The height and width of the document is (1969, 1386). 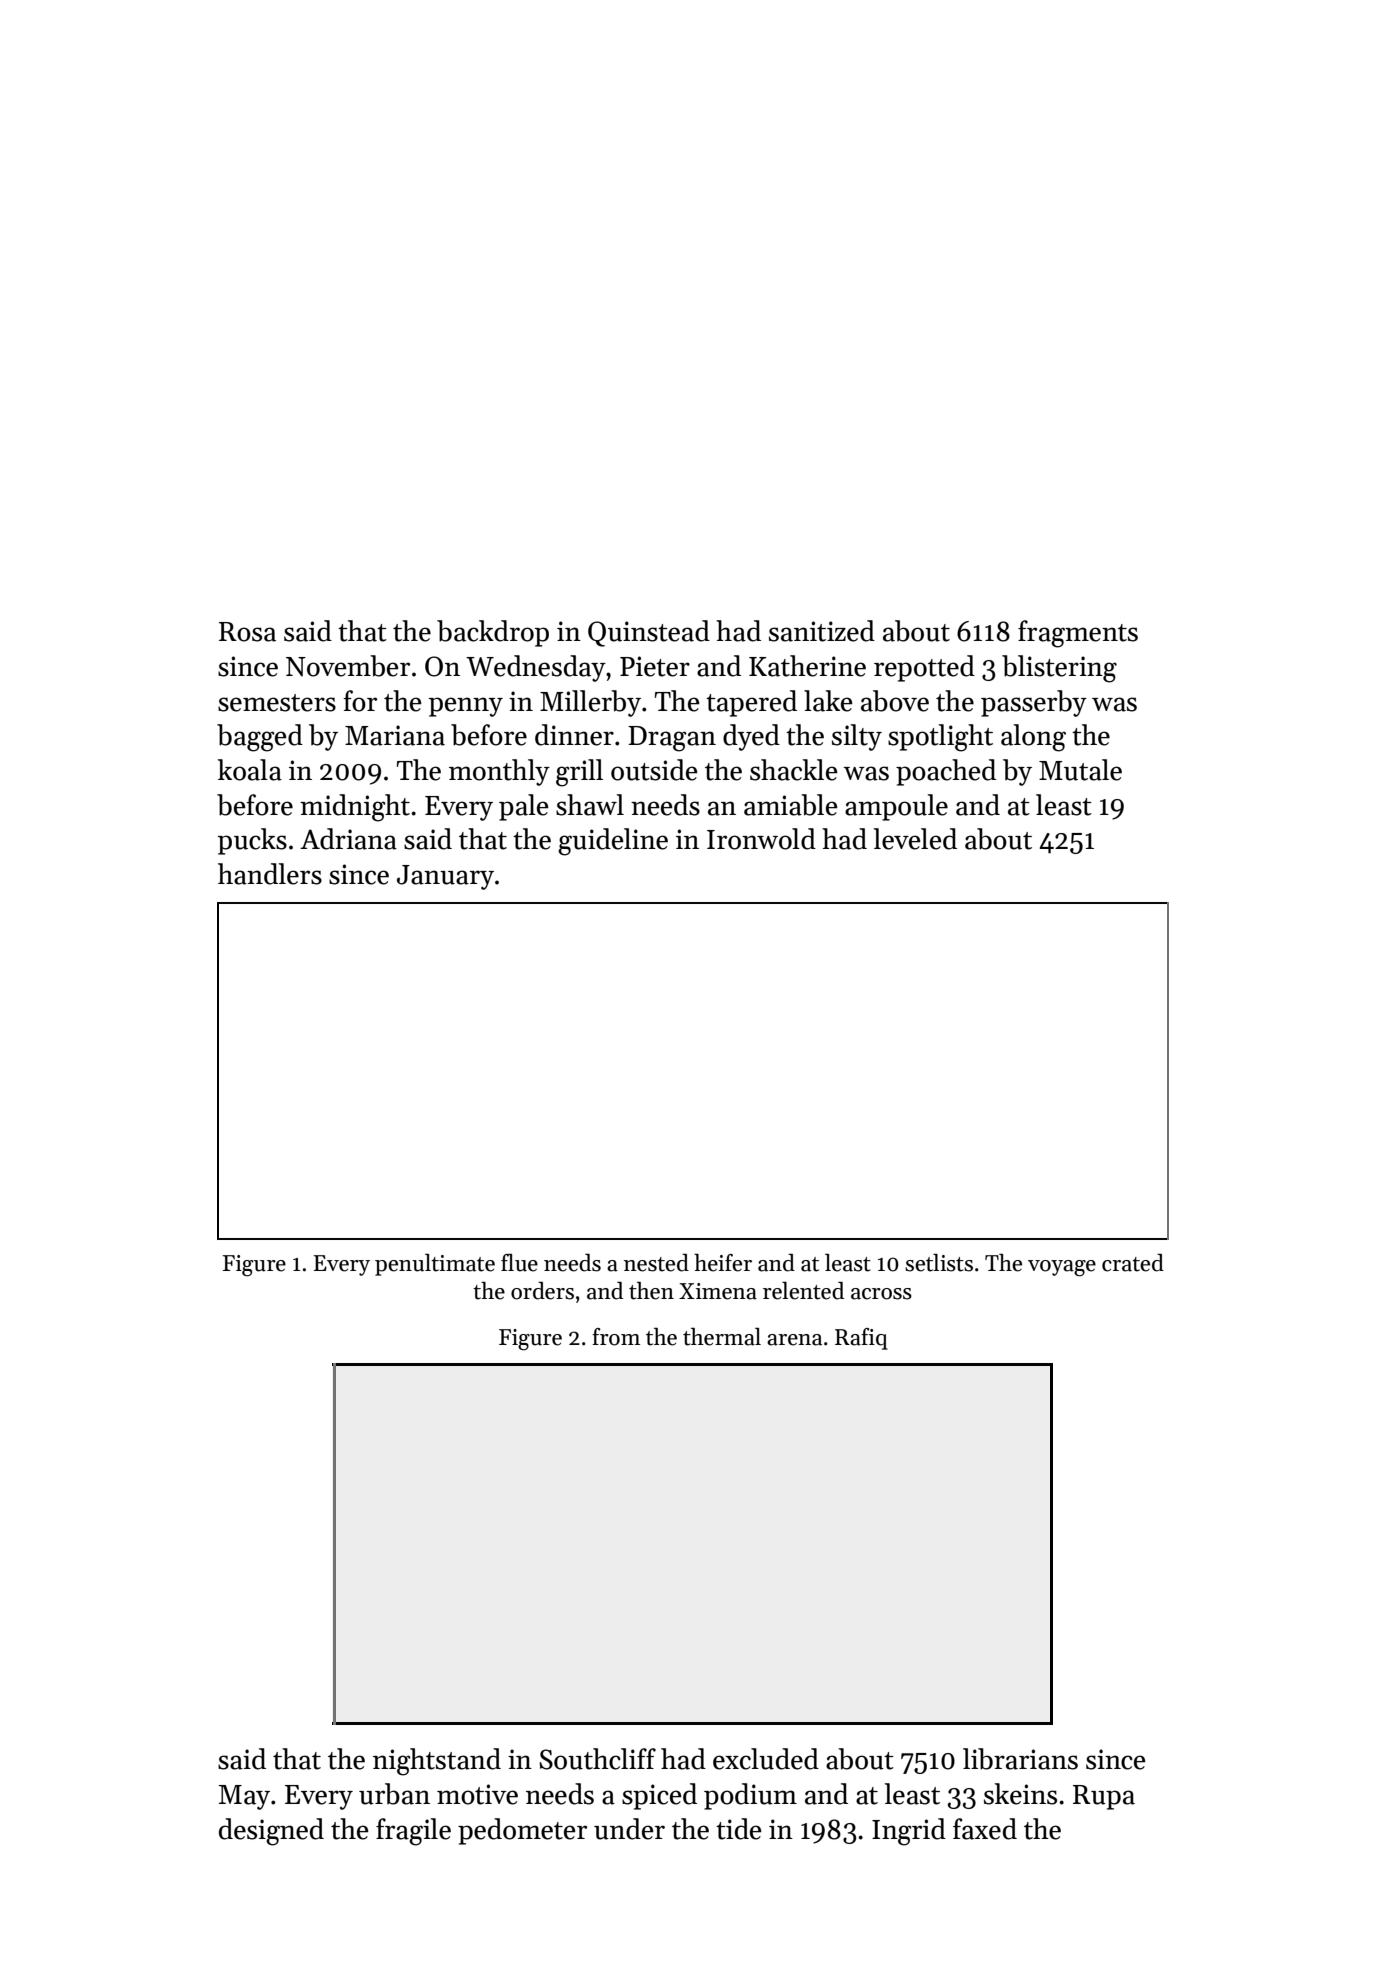 I want to click on handlers, so click(x=270, y=874).
